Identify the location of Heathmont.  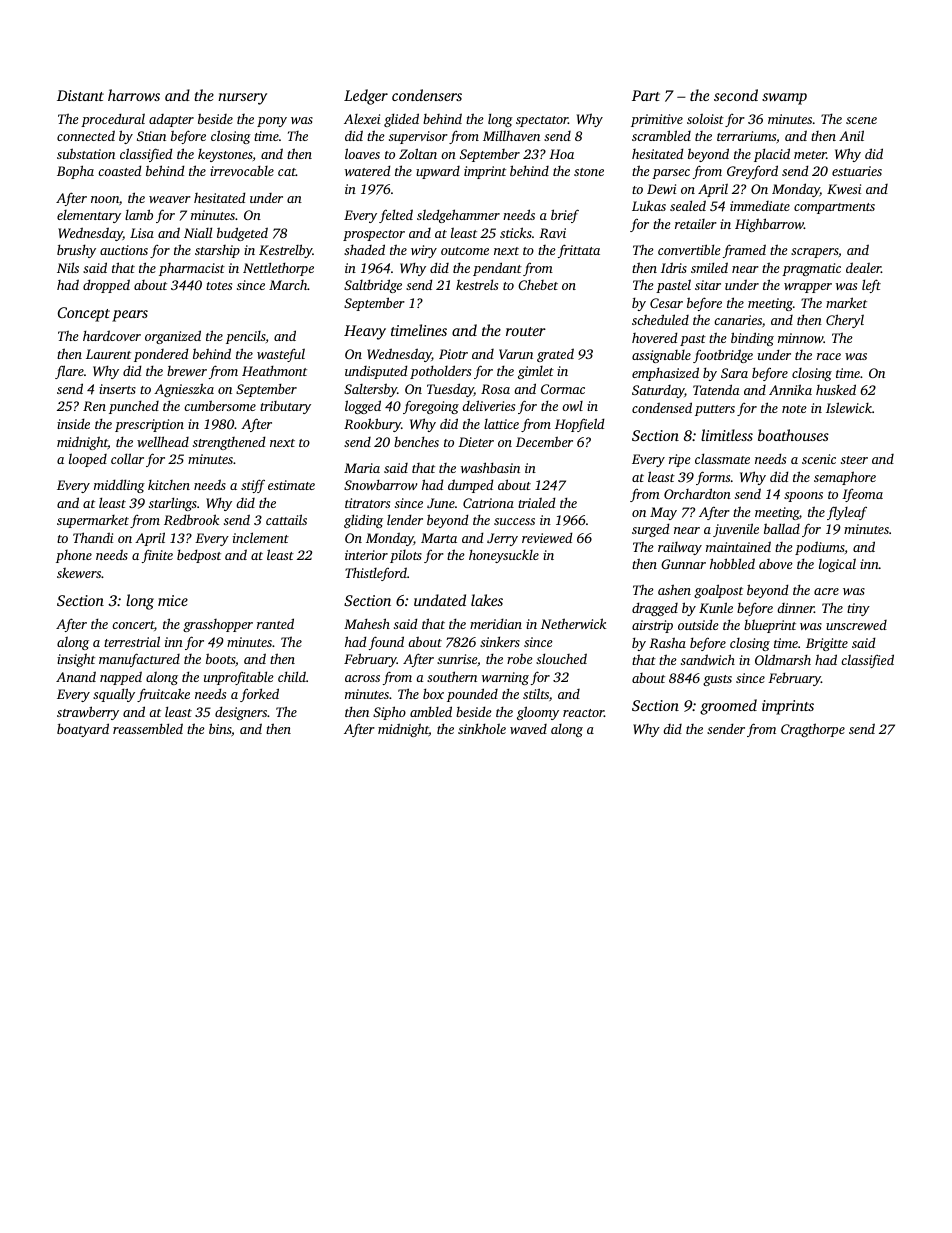
(274, 370).
